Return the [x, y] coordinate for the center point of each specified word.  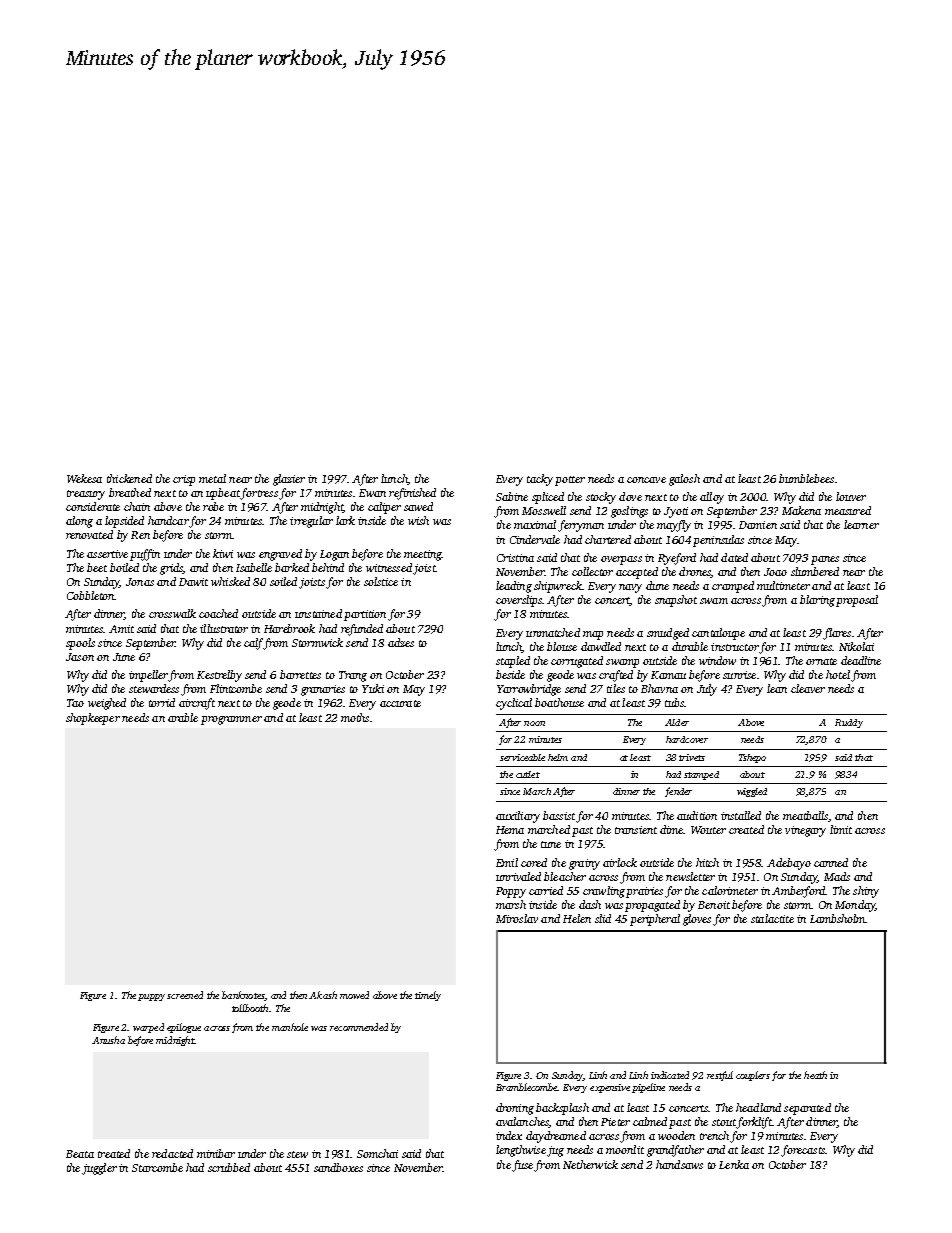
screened [185, 995]
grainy [584, 864]
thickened [129, 478]
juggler [99, 1169]
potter [570, 481]
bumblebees [806, 478]
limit [841, 829]
